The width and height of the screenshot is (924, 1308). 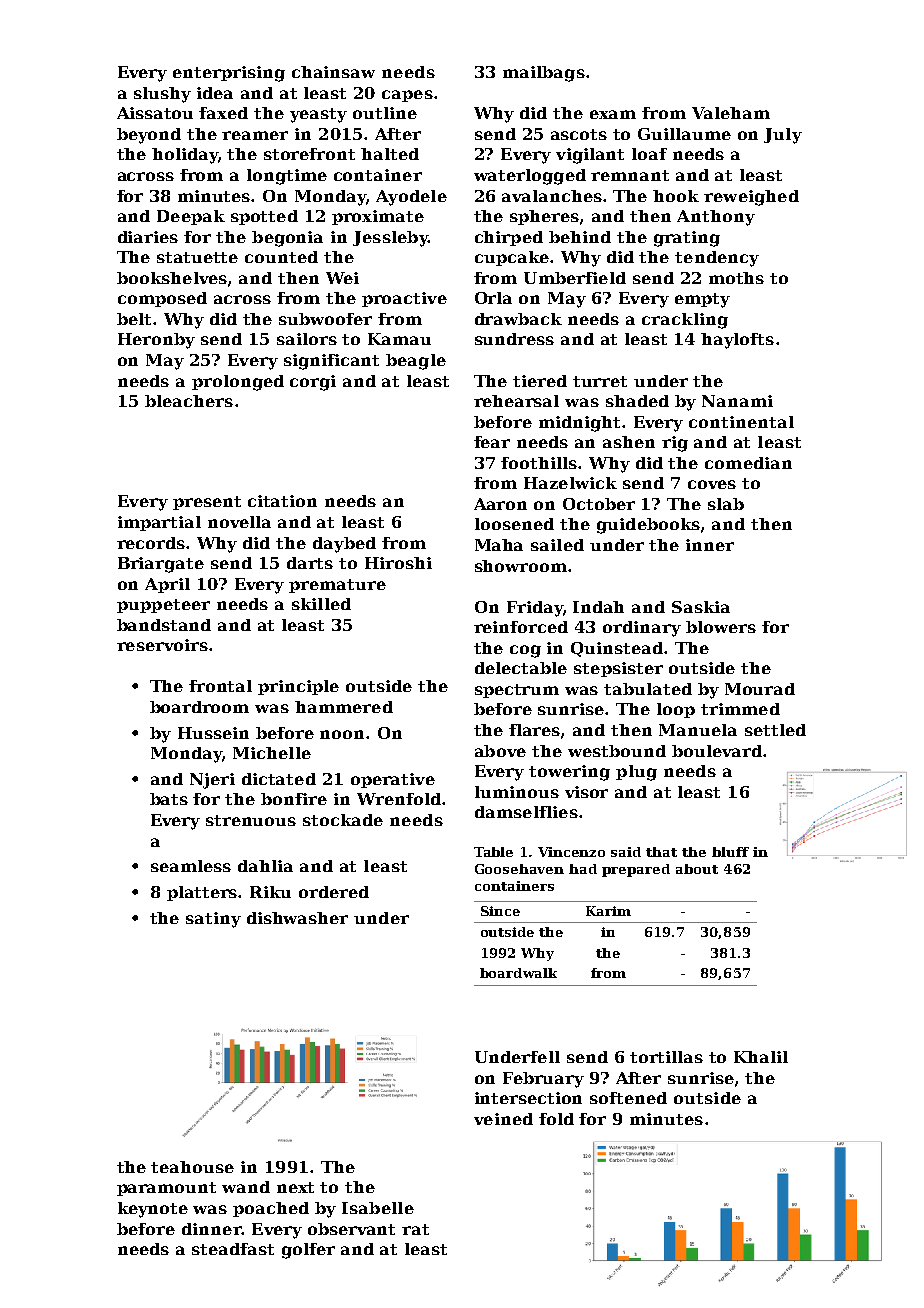 What do you see at coordinates (378, 1208) in the screenshot?
I see `Isabelle` at bounding box center [378, 1208].
